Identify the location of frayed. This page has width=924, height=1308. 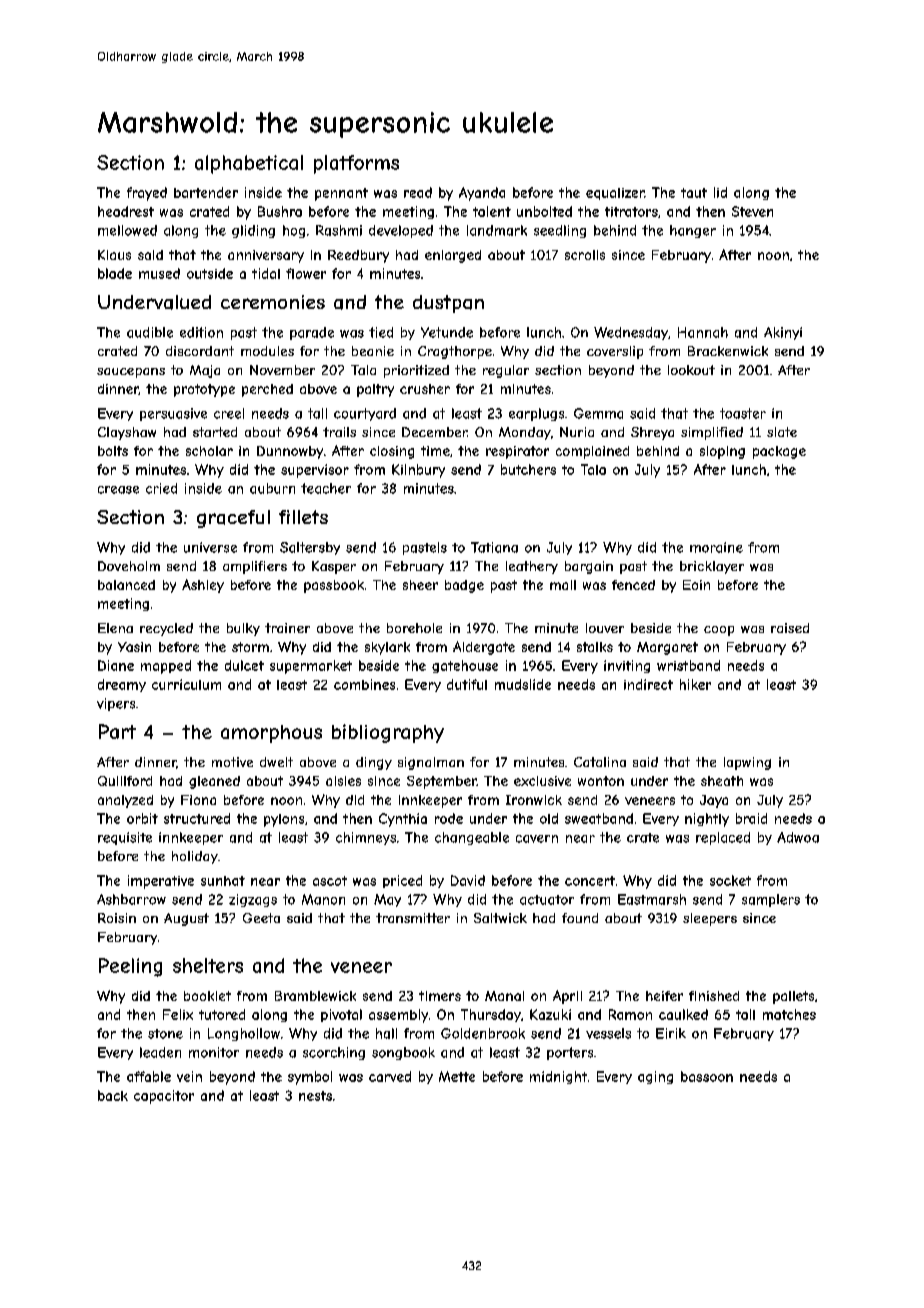
(147, 194).
